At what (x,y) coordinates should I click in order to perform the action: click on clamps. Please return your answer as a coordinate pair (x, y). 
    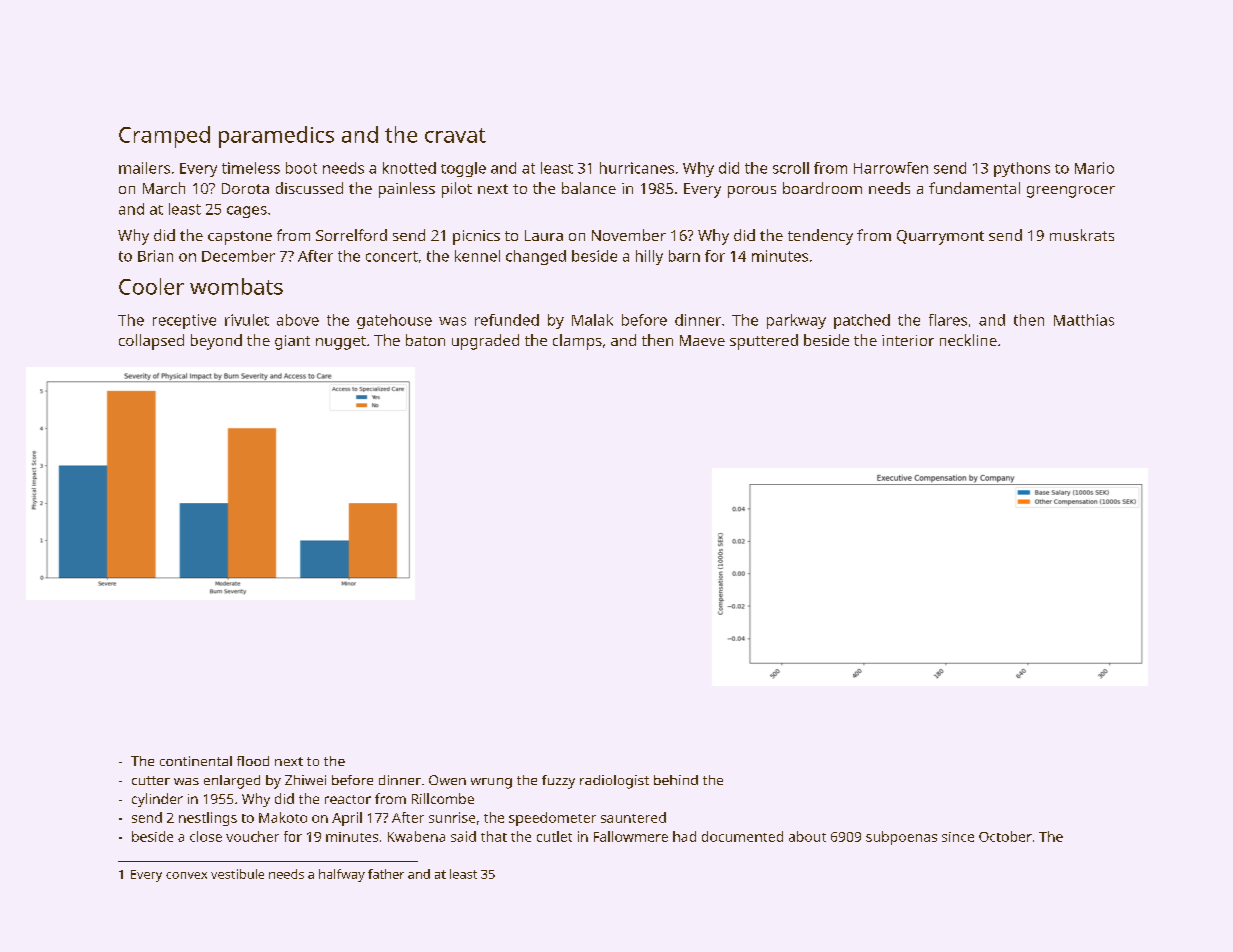
    Looking at the image, I should click on (577, 342).
